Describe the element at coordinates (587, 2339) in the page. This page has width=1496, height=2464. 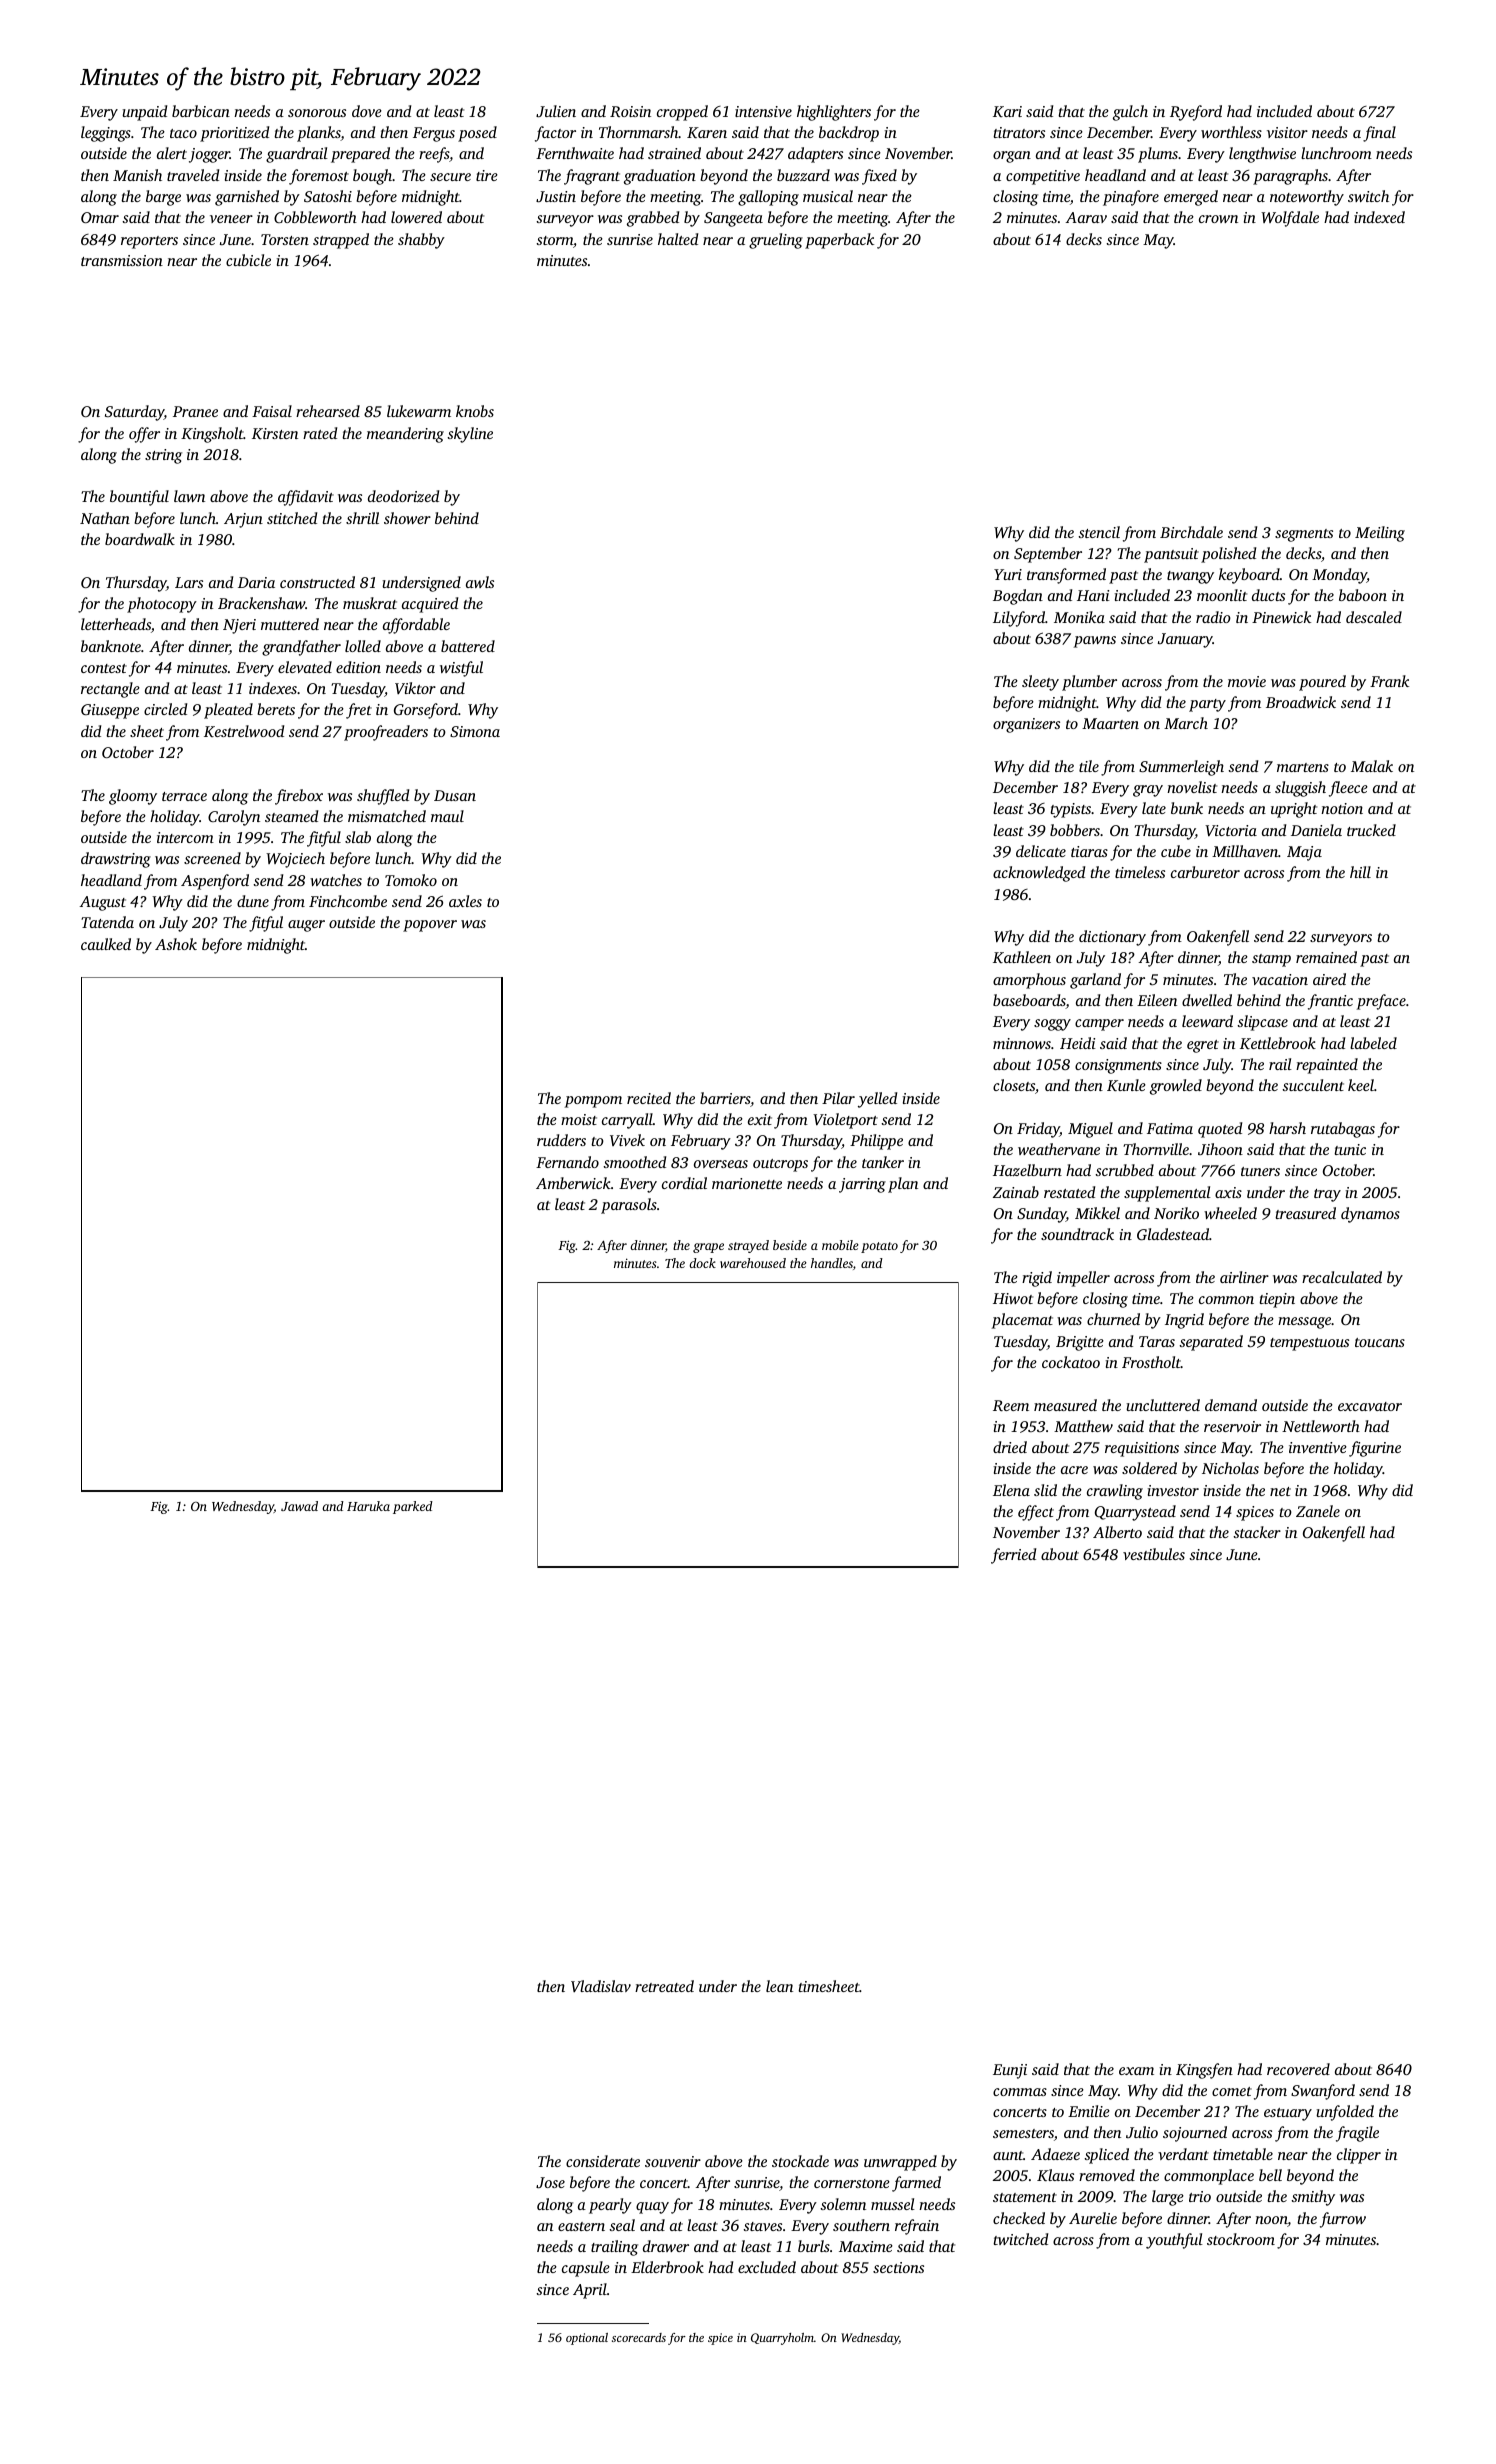
I see `optional` at that location.
